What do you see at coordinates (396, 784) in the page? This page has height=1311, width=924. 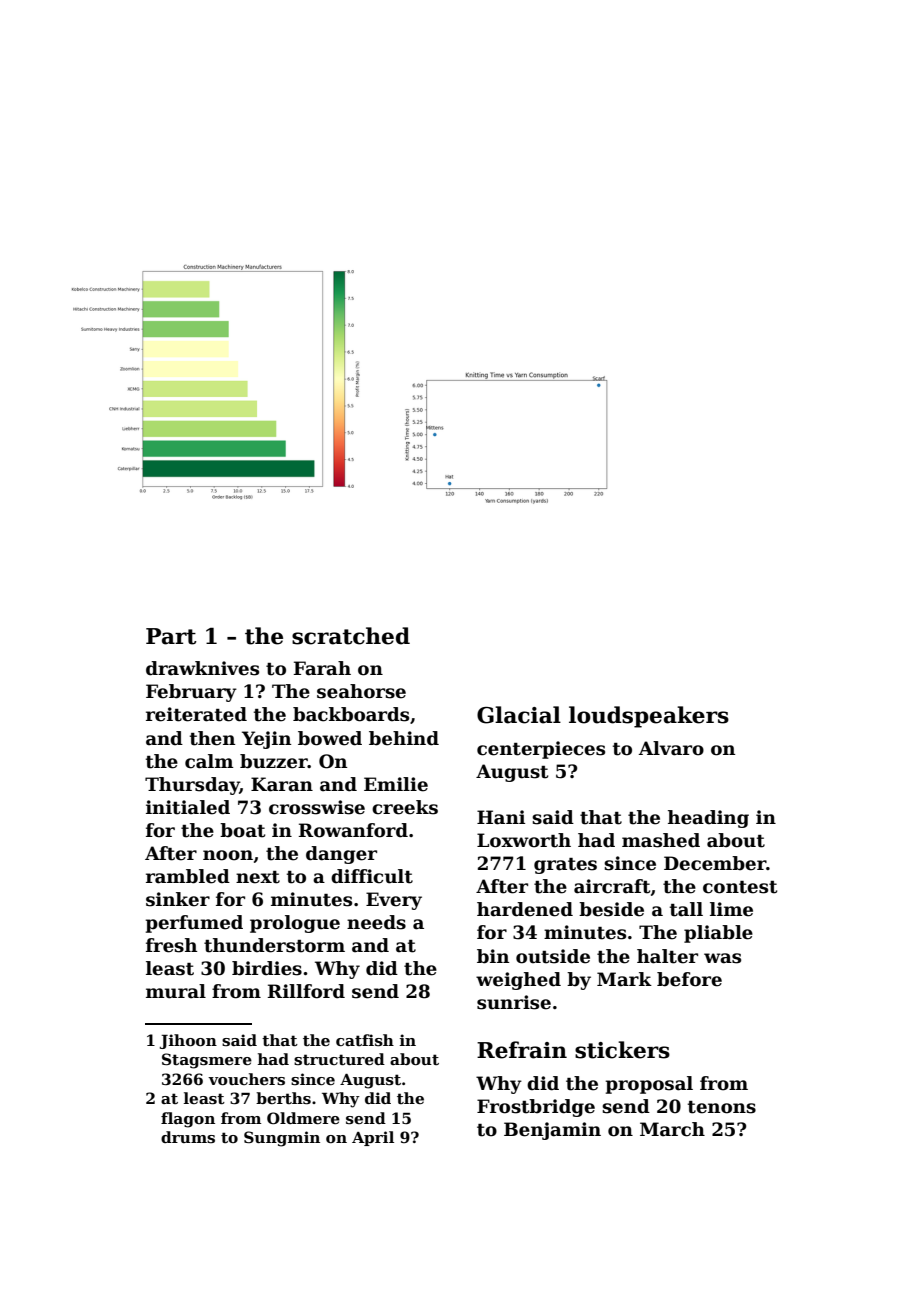 I see `Emilie` at bounding box center [396, 784].
